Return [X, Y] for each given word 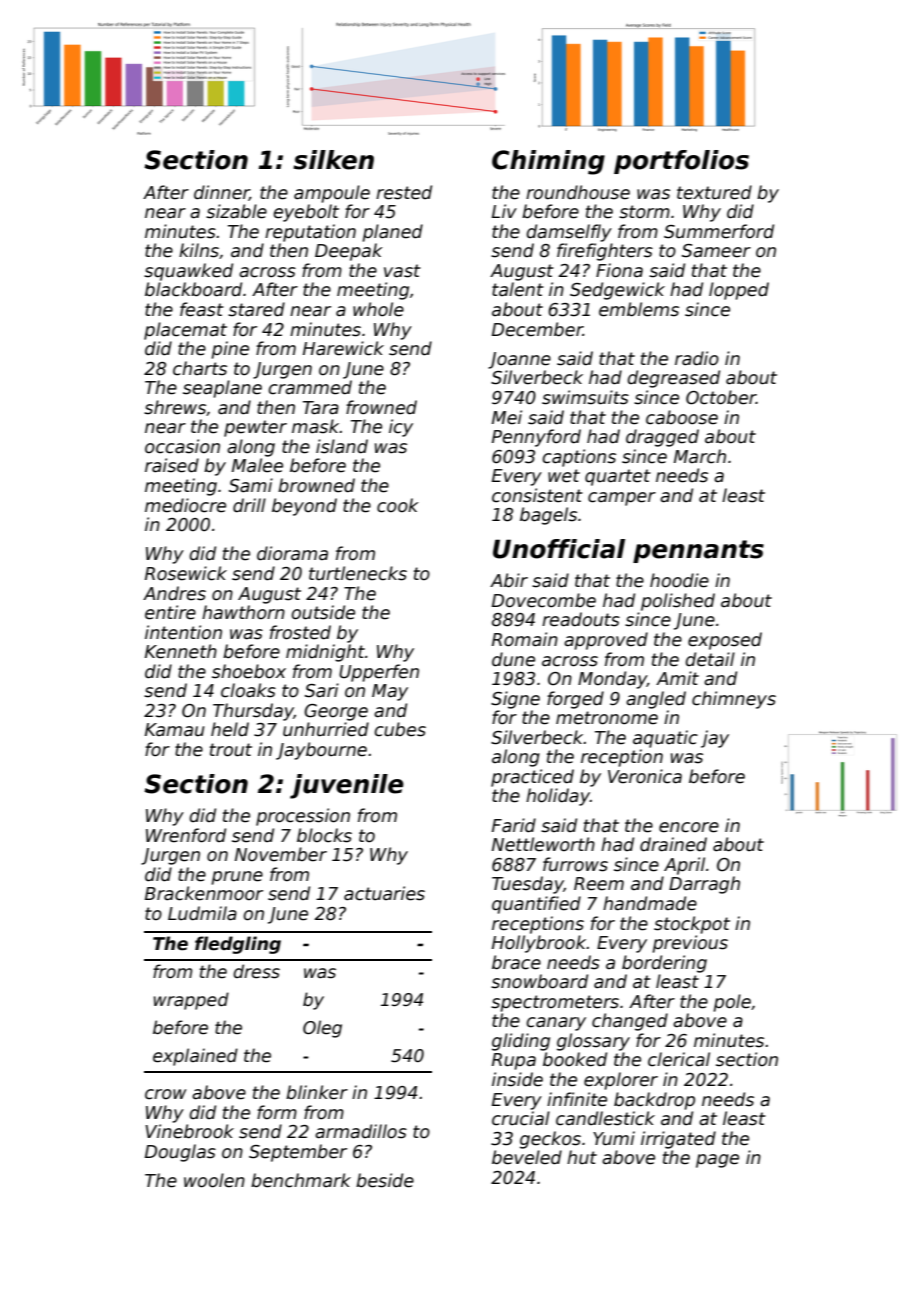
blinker [317, 1092]
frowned [381, 407]
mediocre [185, 505]
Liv [504, 211]
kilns [199, 250]
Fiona [619, 270]
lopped [739, 291]
